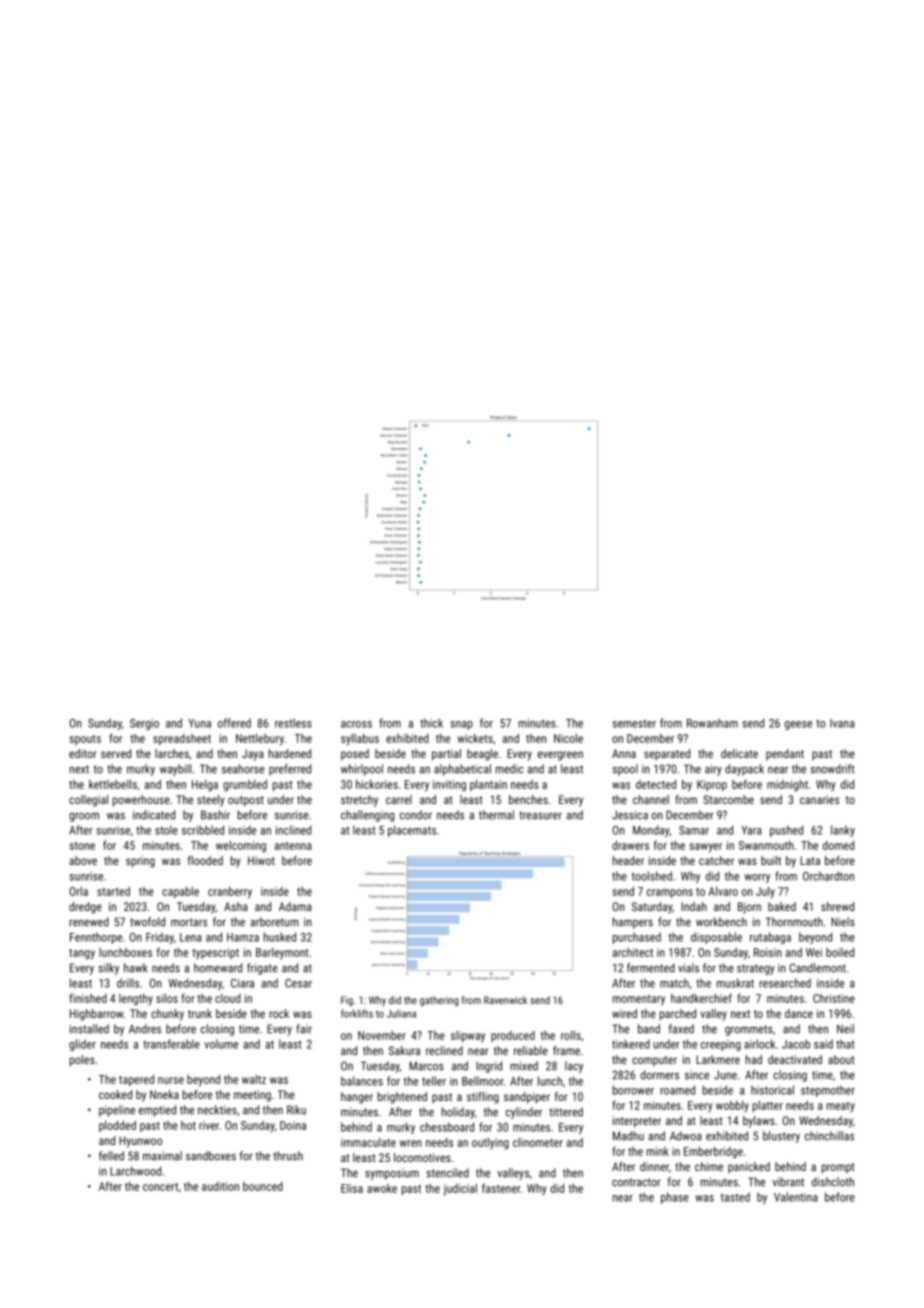  Describe the element at coordinates (172, 753) in the screenshot. I see `larches` at that location.
